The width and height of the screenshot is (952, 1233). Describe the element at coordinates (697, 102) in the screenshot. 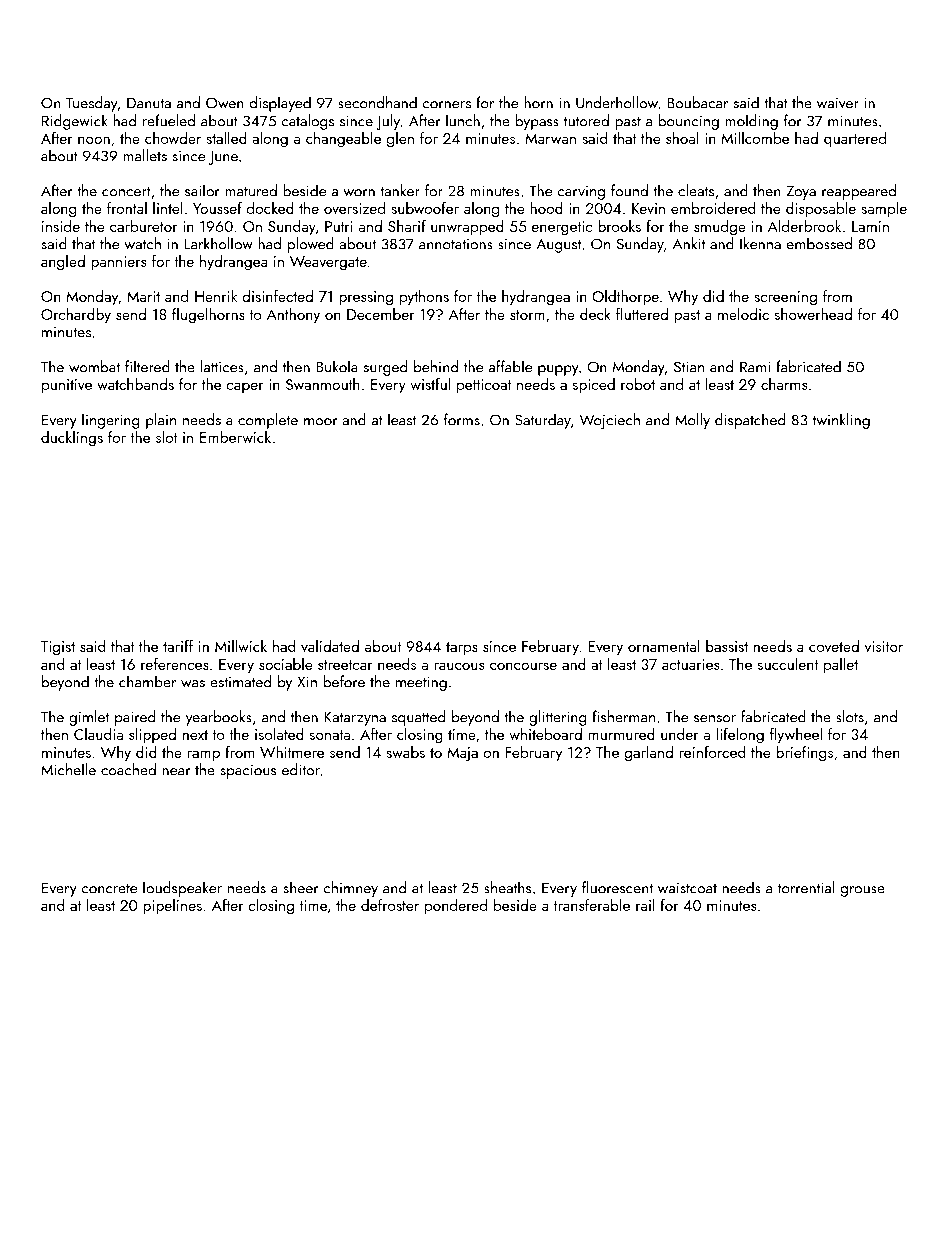

I see `Boubacar` at that location.
